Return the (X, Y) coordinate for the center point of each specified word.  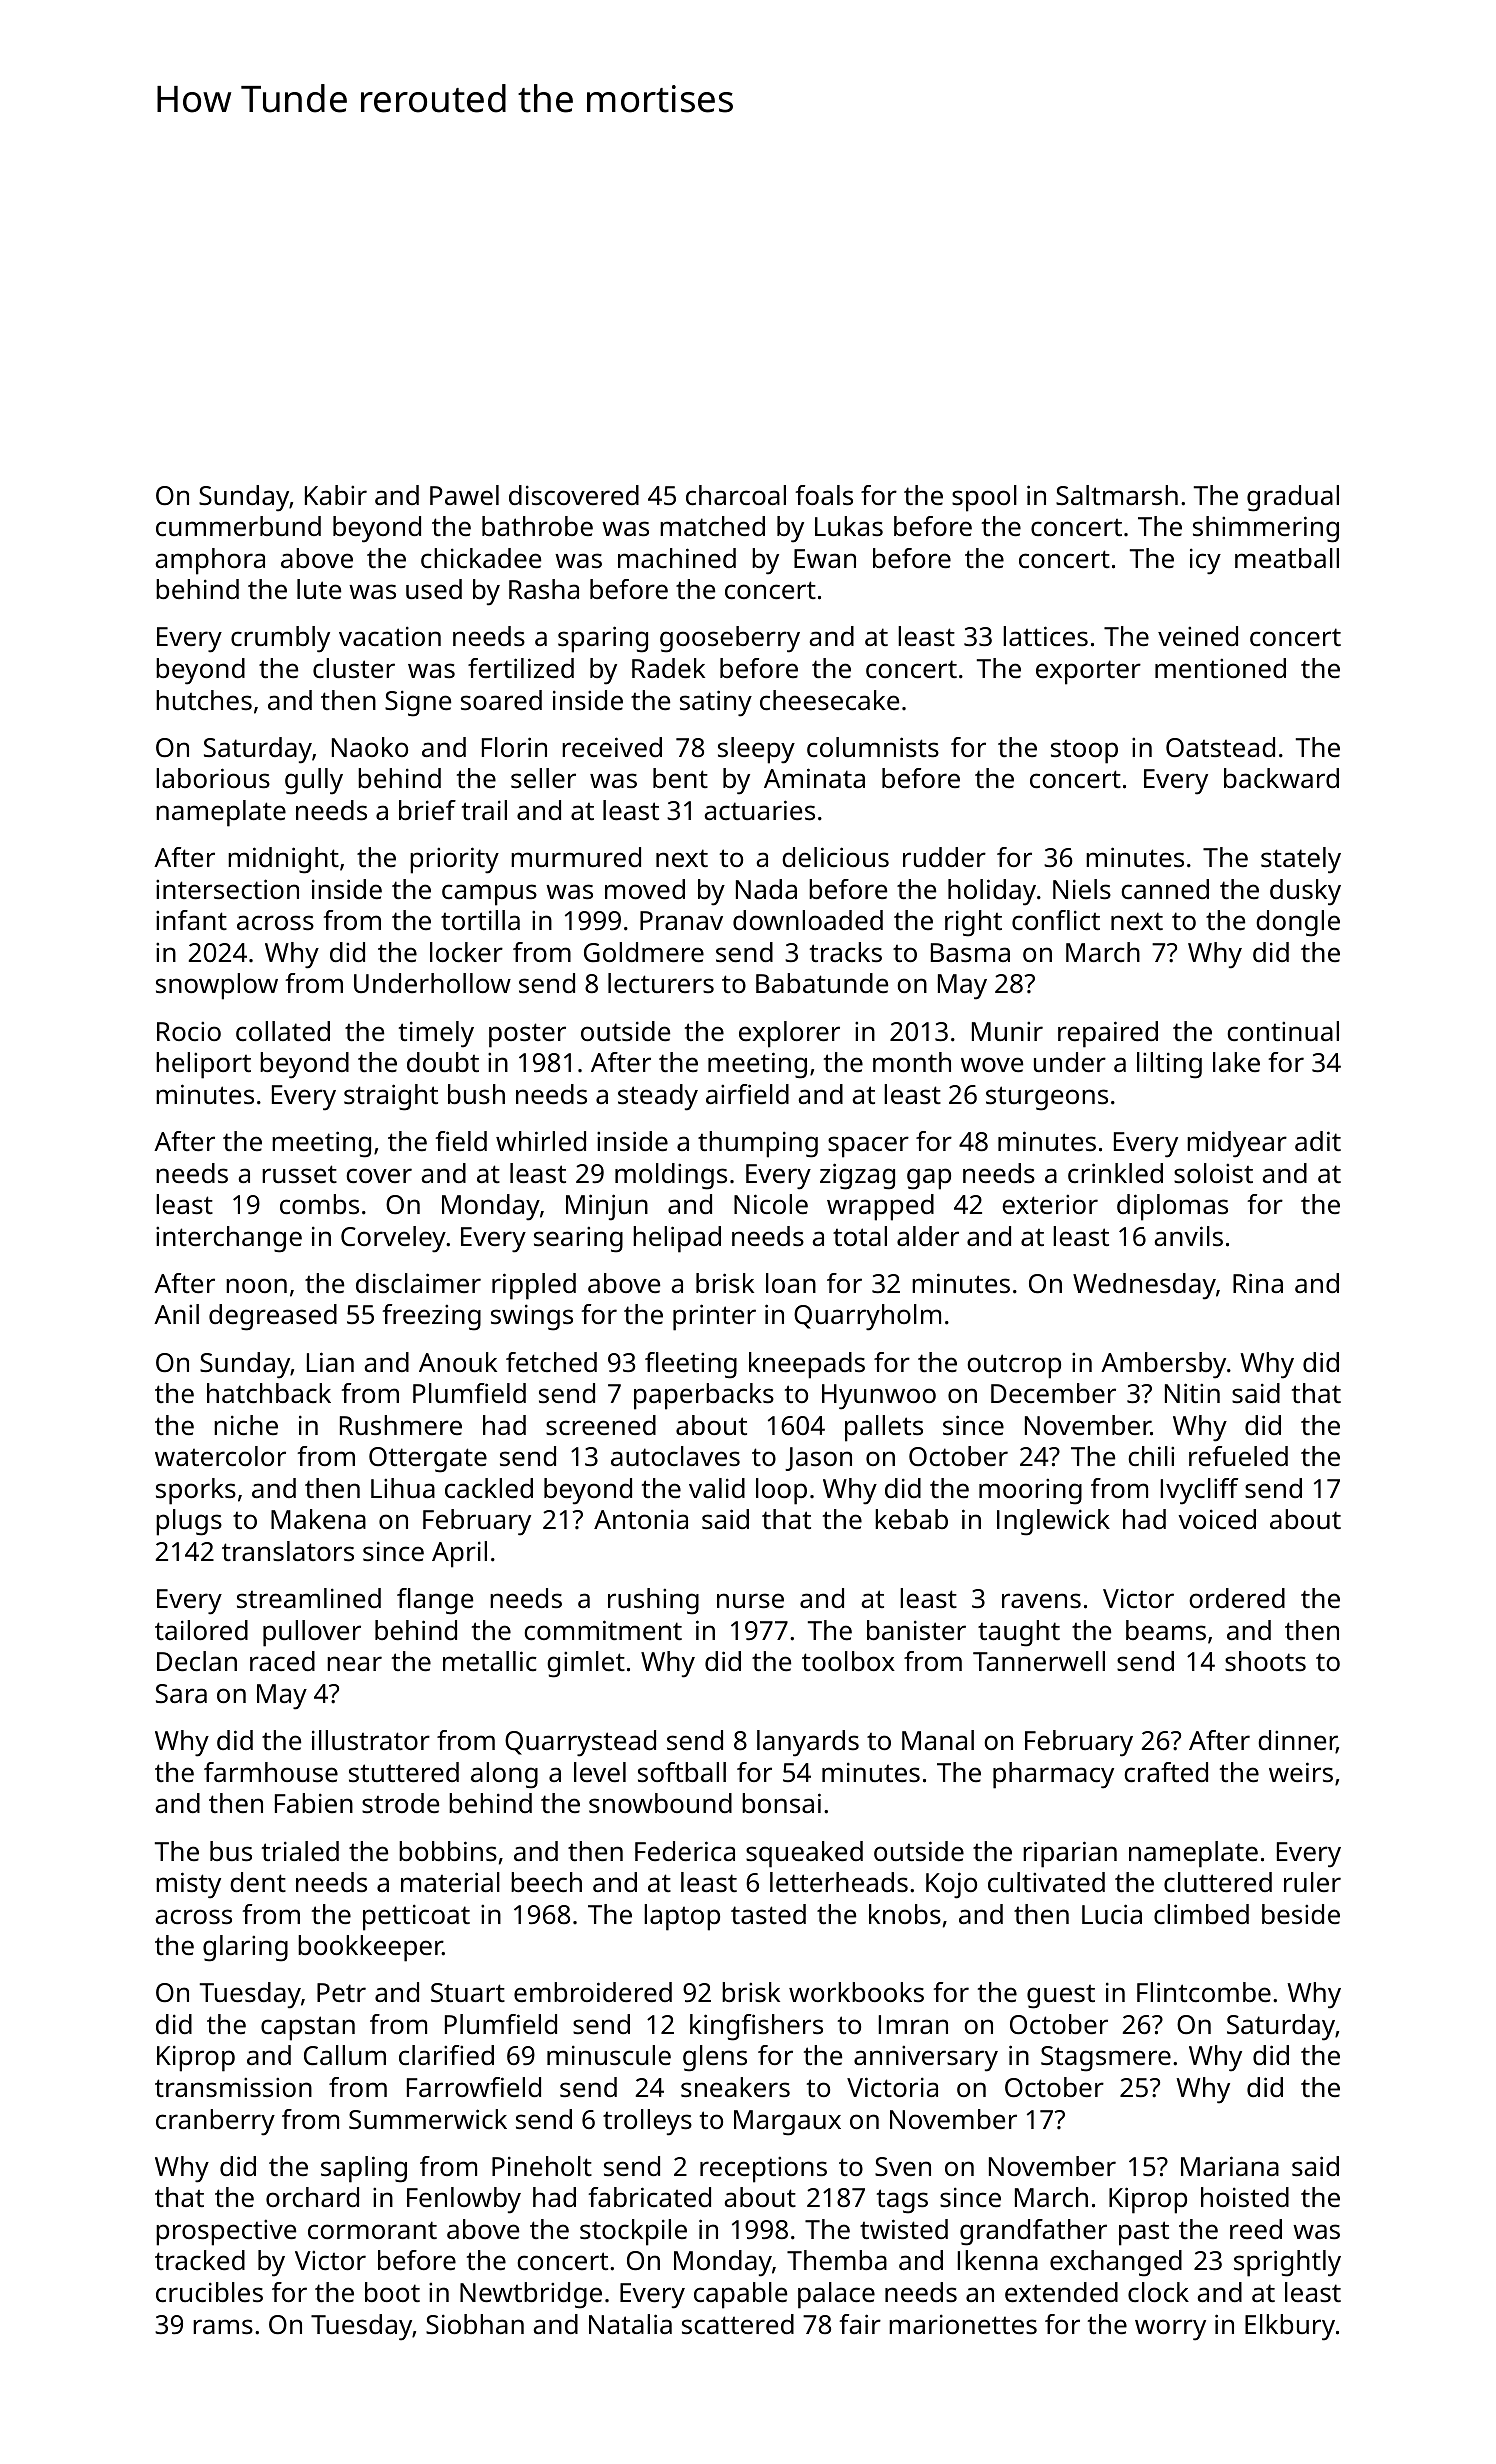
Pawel (464, 495)
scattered (738, 2324)
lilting (1169, 1065)
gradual (1293, 498)
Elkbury (1290, 2327)
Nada (766, 889)
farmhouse (271, 1772)
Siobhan (475, 2324)
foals (824, 495)
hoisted (1245, 2197)
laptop (682, 1917)
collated (283, 1031)
